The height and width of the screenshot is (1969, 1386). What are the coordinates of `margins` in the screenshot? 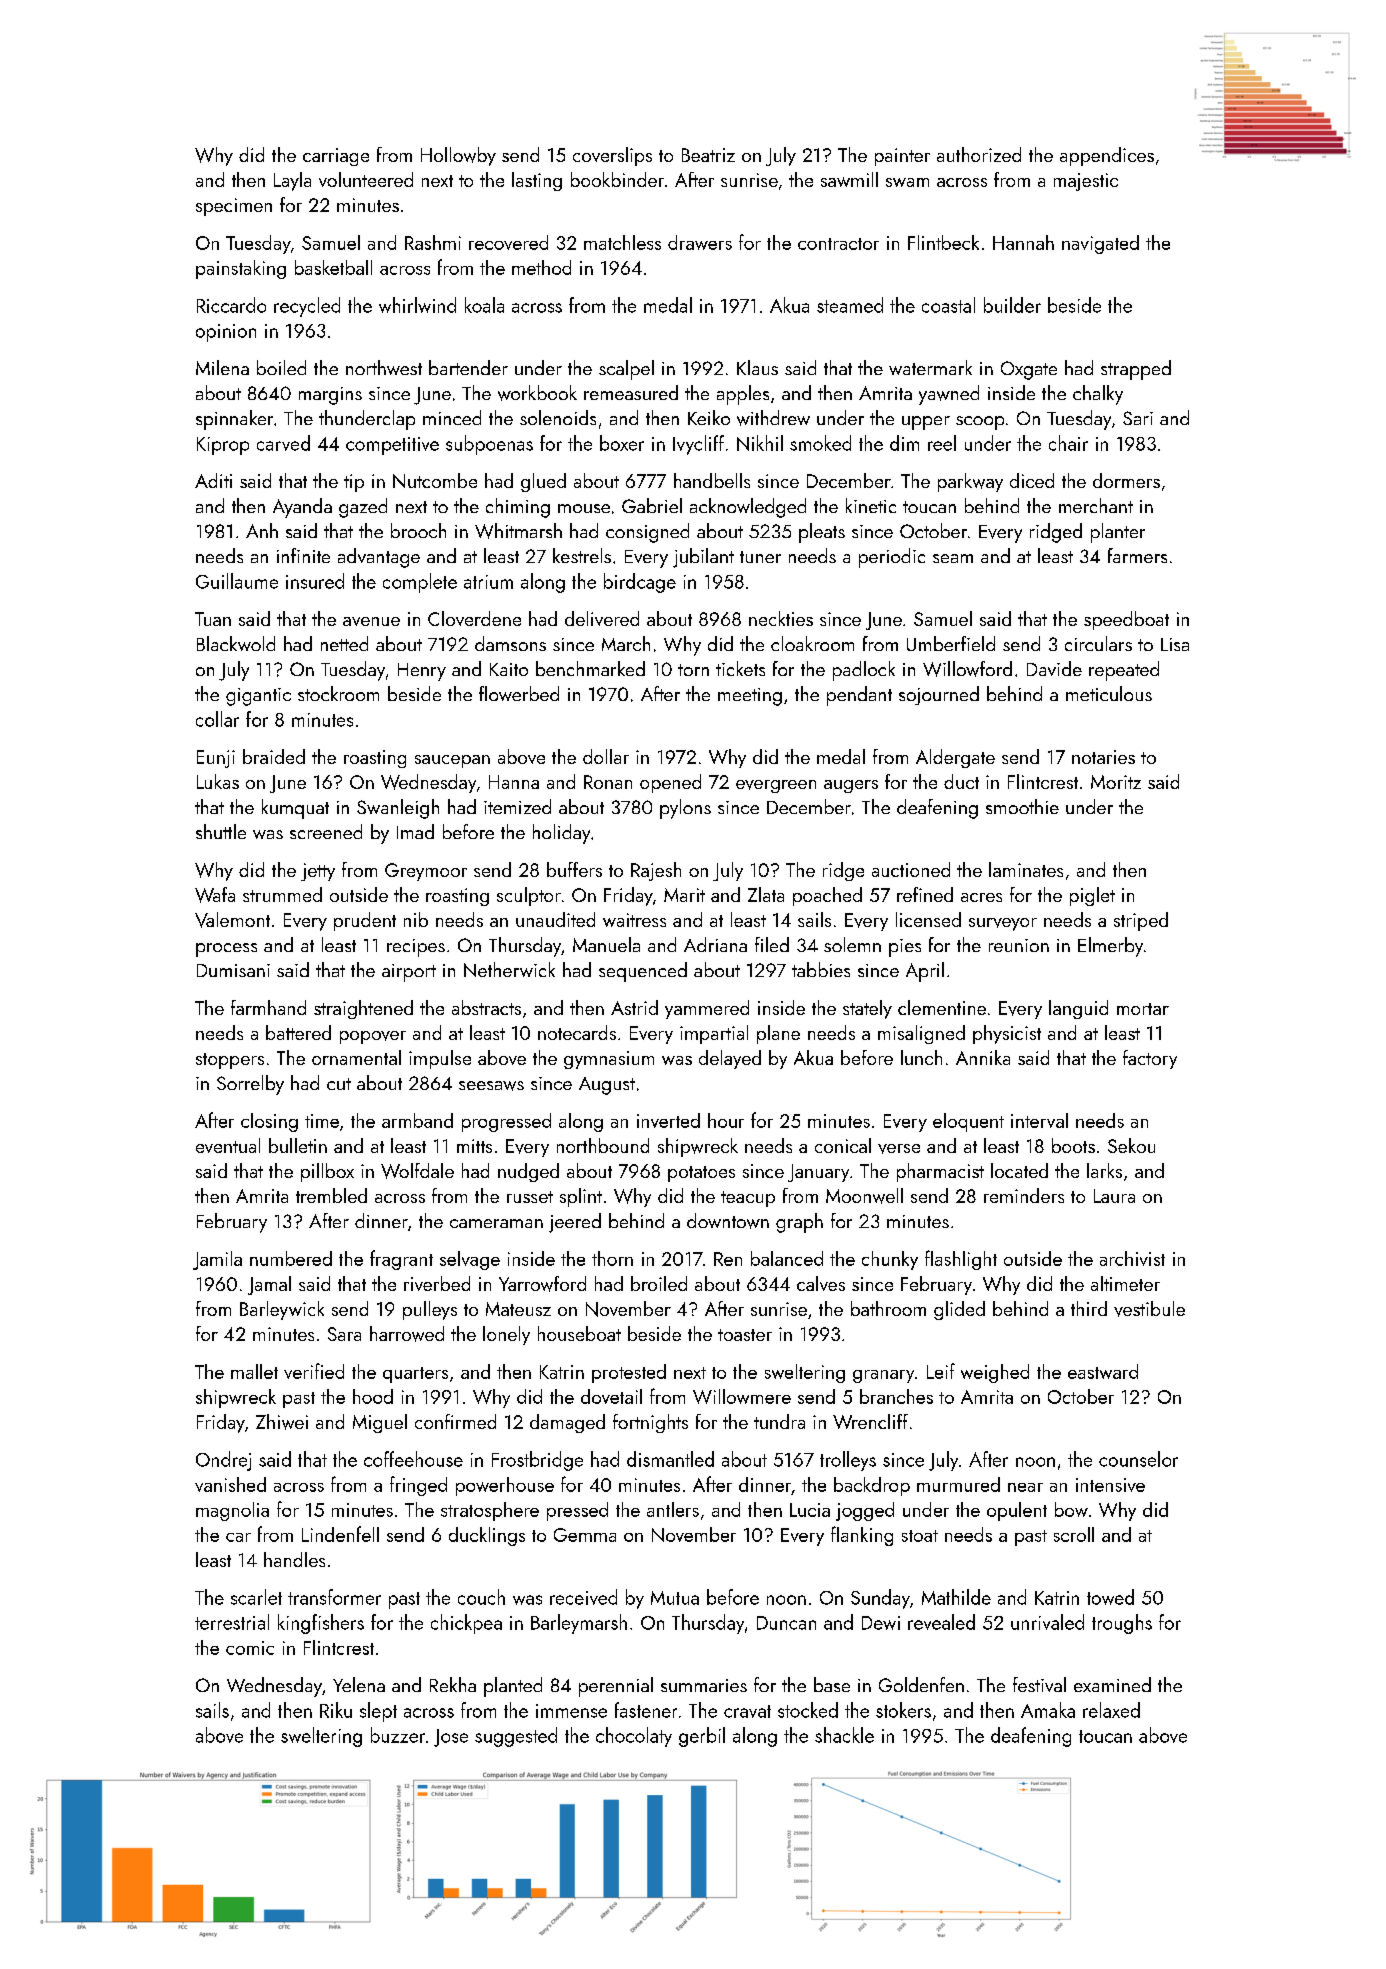 It's located at (330, 396).
